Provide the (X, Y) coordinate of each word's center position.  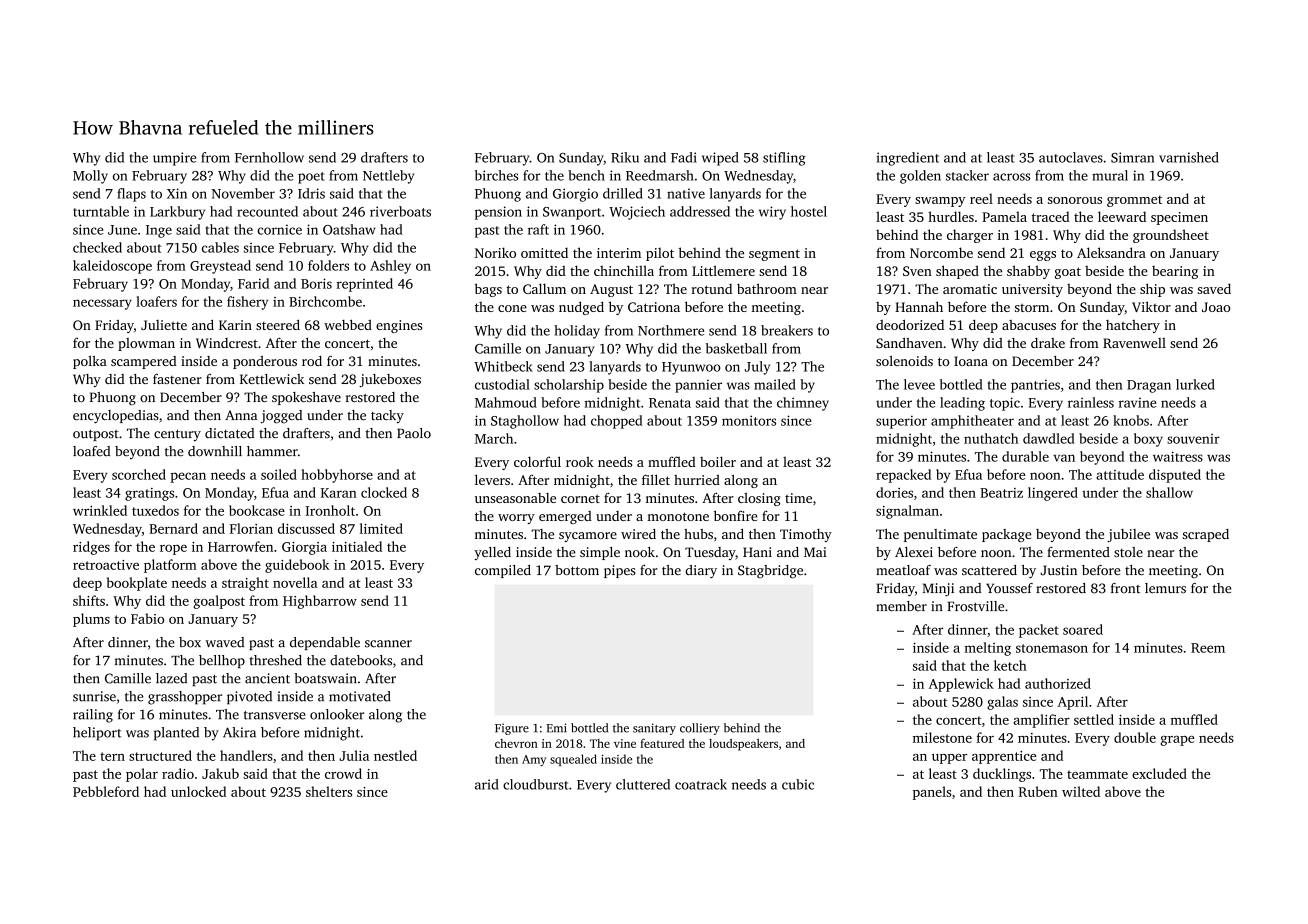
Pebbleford (106, 791)
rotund (711, 289)
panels (932, 793)
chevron (516, 743)
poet (311, 178)
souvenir (1193, 439)
